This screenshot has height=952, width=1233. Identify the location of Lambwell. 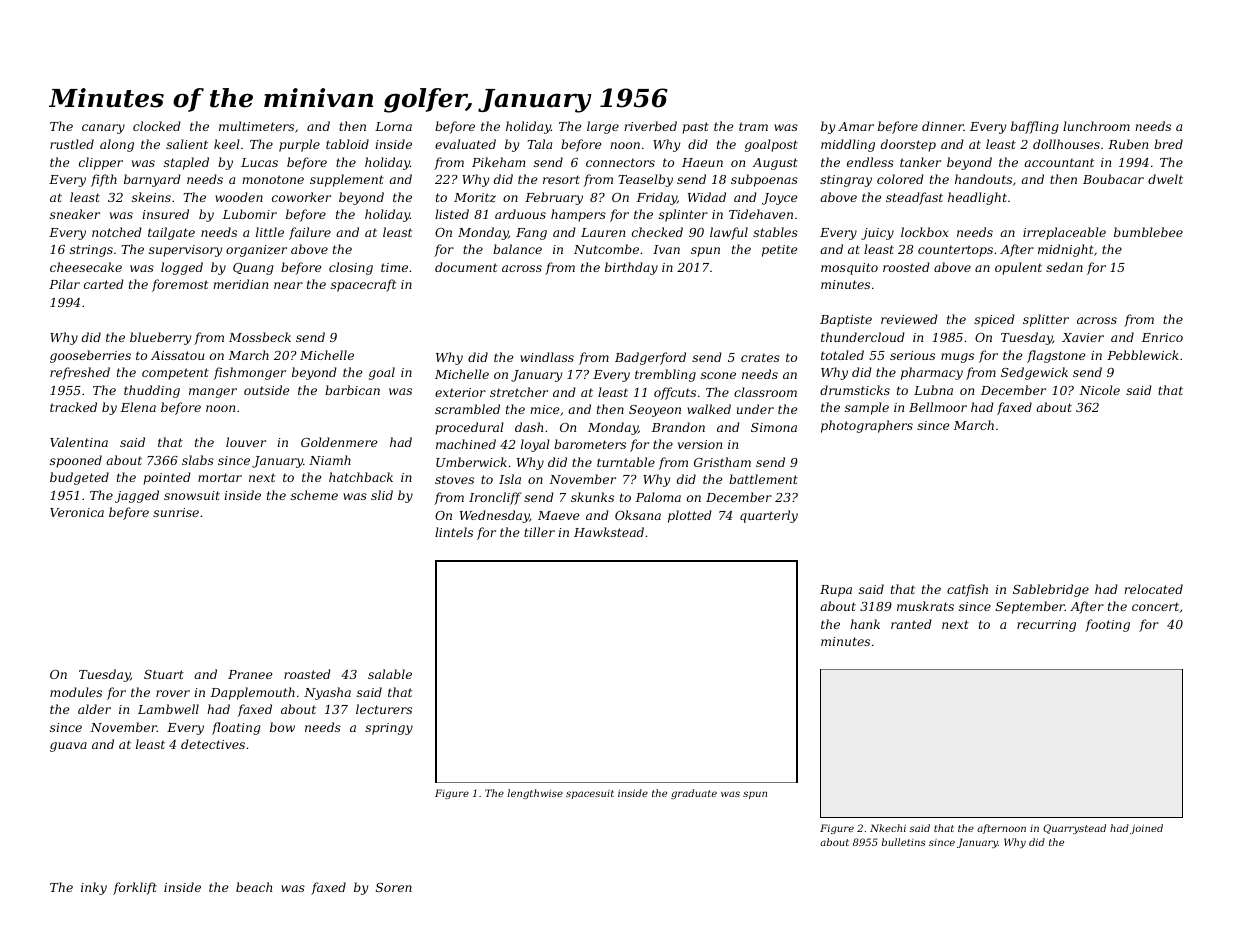
(168, 709).
